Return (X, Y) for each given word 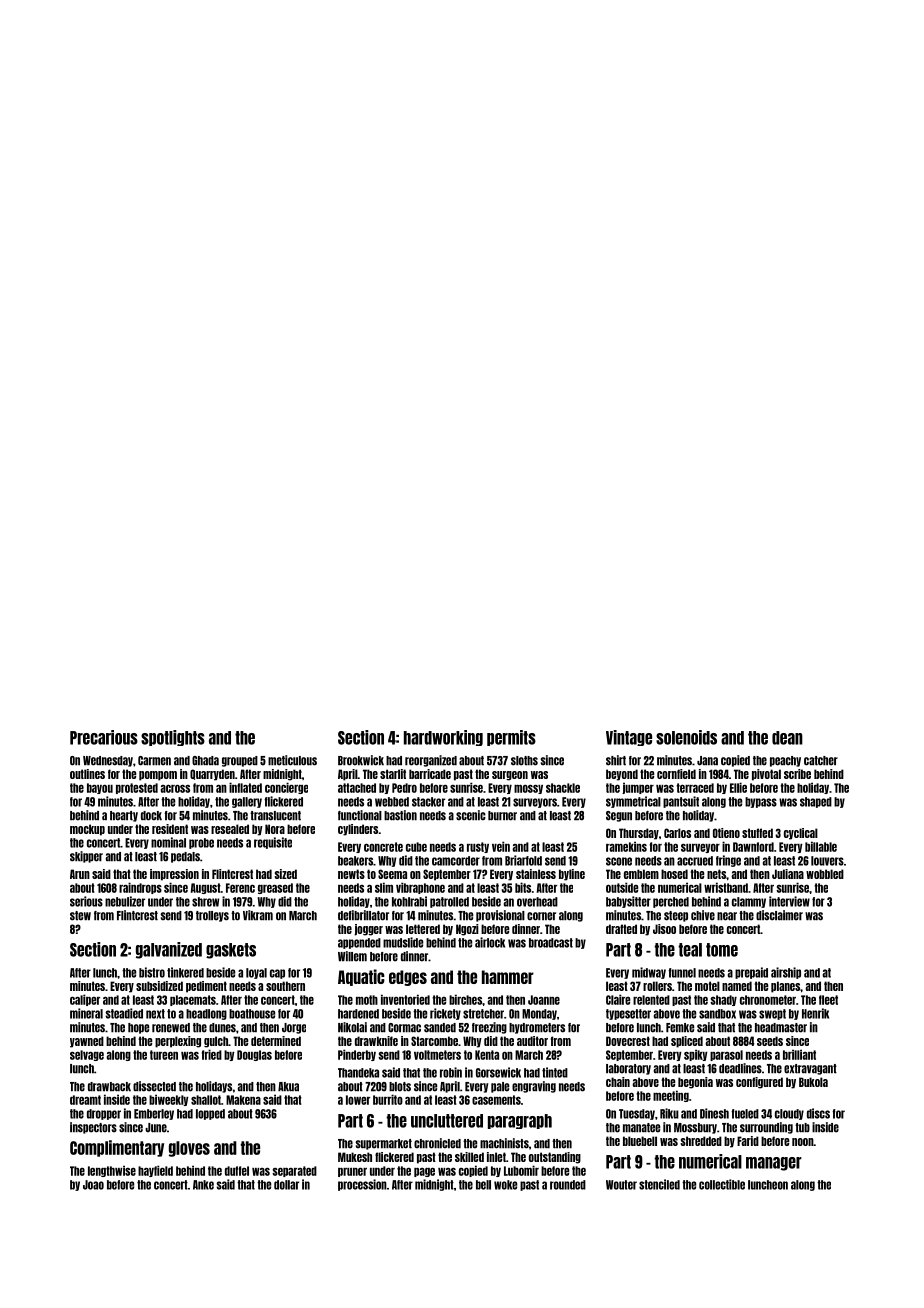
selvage (87, 1055)
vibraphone (420, 888)
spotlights (173, 738)
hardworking (443, 738)
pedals (185, 857)
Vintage (629, 738)
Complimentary (117, 1148)
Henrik (815, 1013)
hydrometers (537, 1028)
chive (703, 915)
